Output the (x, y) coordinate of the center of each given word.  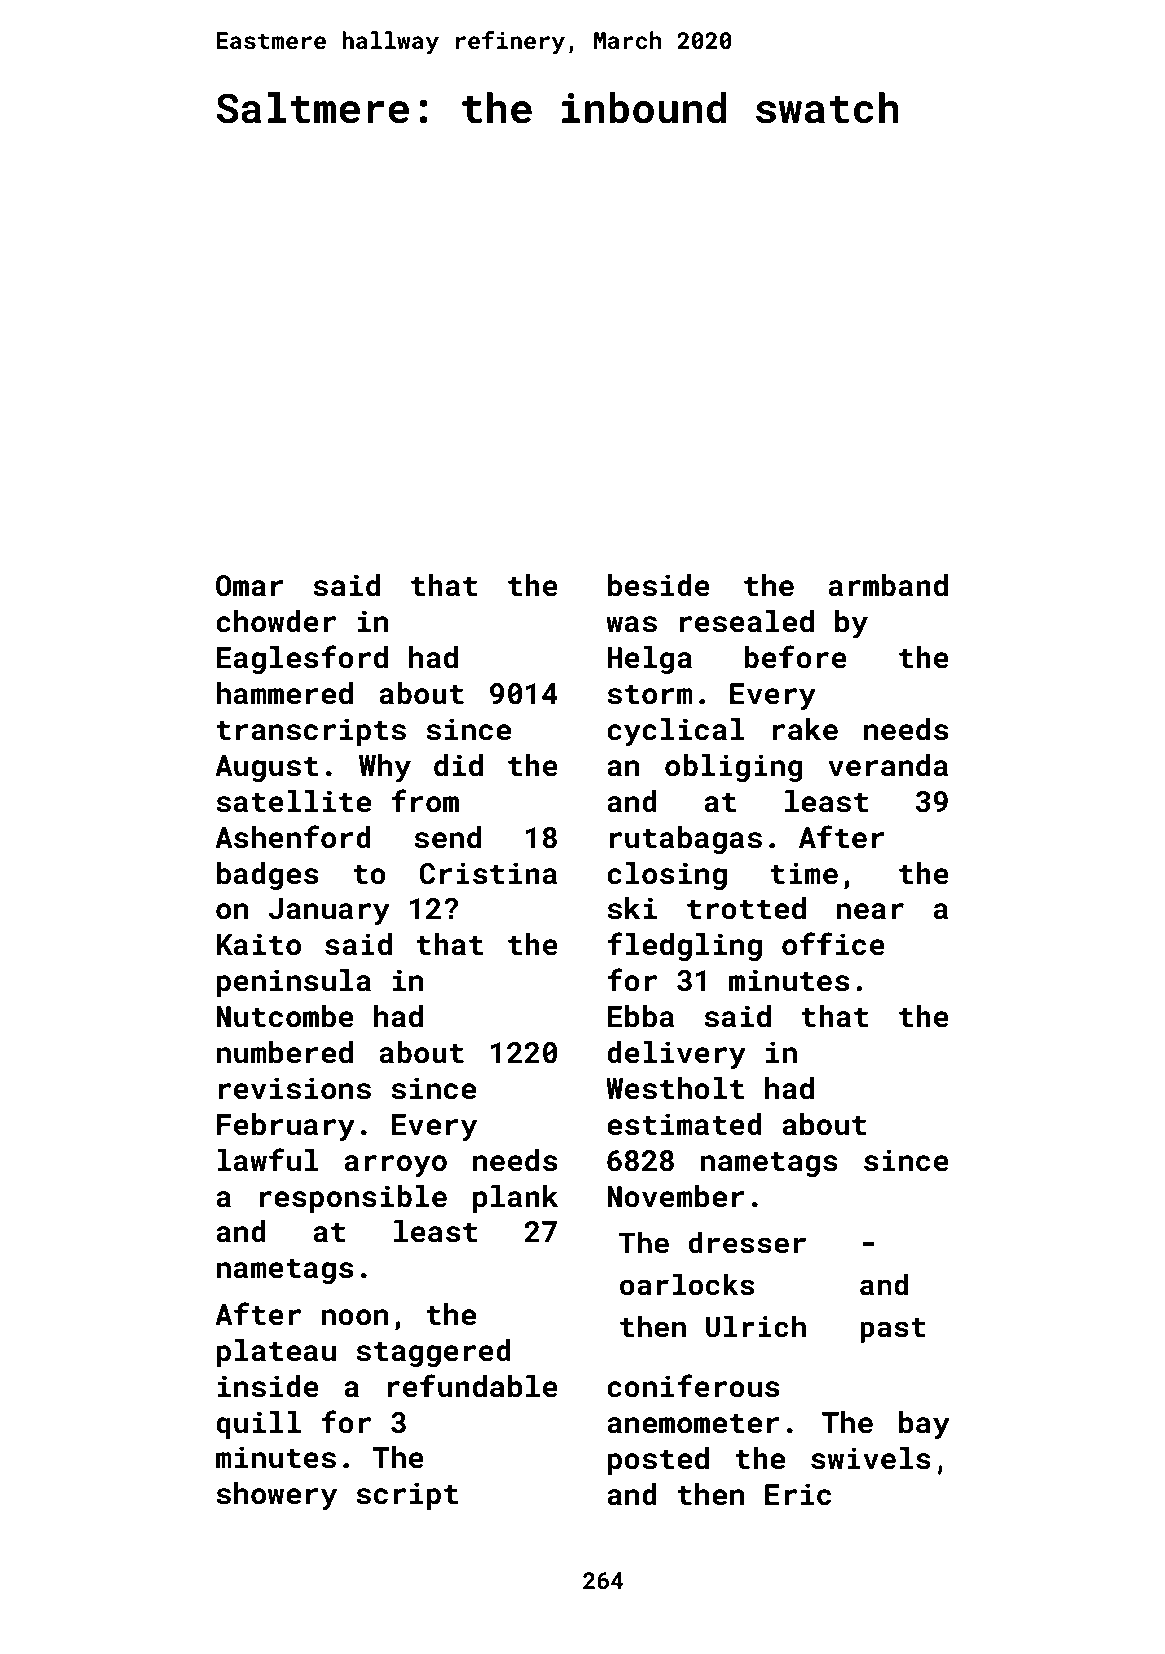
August (266, 768)
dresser (747, 1242)
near (870, 911)
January (329, 911)
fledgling (684, 946)
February (286, 1127)
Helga (649, 660)
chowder (276, 621)
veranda (888, 765)
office (833, 944)
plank (515, 1199)
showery (276, 1496)
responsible (353, 1199)
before (795, 657)
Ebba (641, 1016)
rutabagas (686, 840)
